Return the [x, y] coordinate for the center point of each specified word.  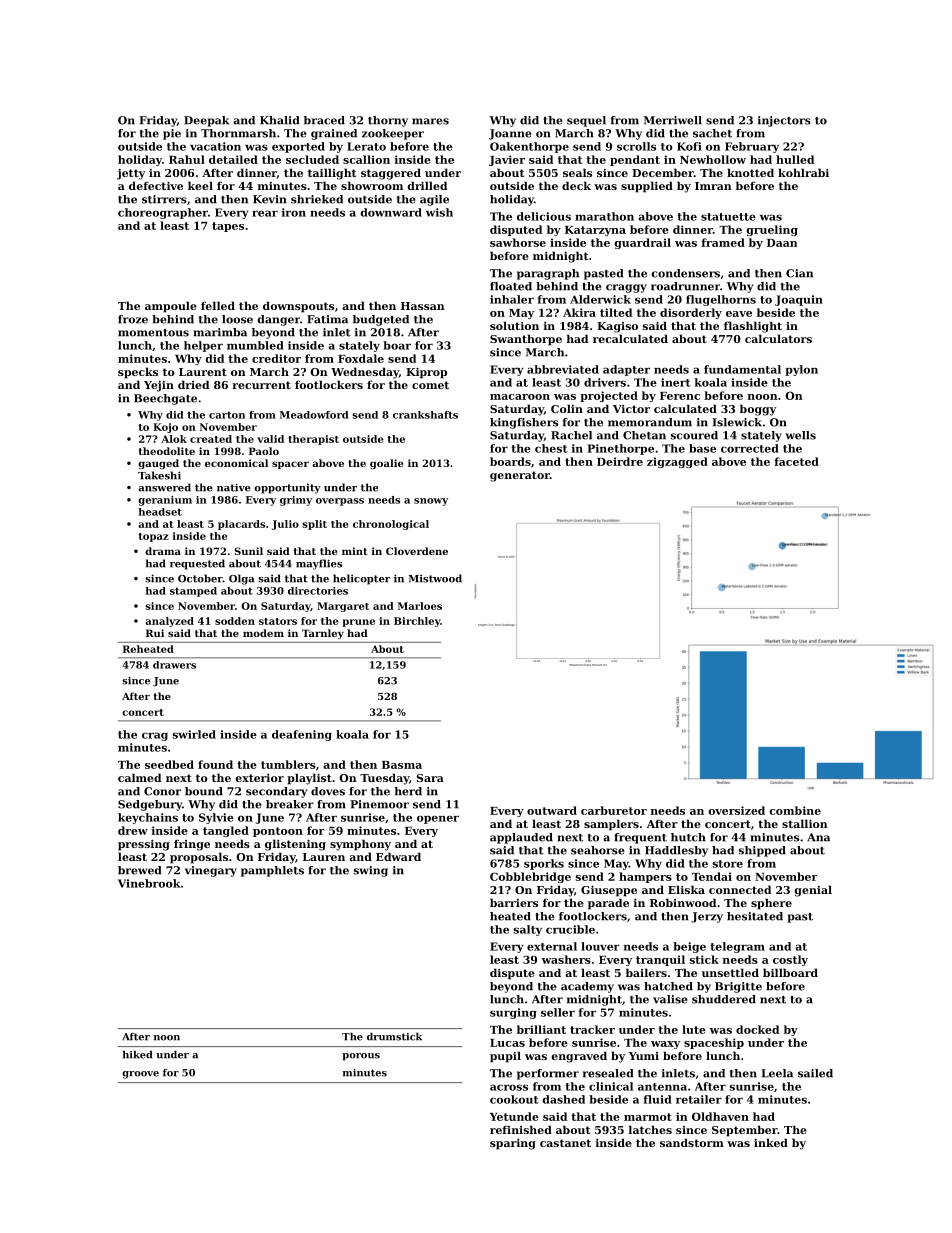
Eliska [686, 889]
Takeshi [159, 475]
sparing [513, 1144]
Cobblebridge [530, 877]
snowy [431, 502]
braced [324, 120]
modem [263, 633]
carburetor [614, 810]
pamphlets [272, 871]
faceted [796, 461]
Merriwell [673, 120]
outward [552, 810]
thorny [388, 121]
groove [140, 1075]
